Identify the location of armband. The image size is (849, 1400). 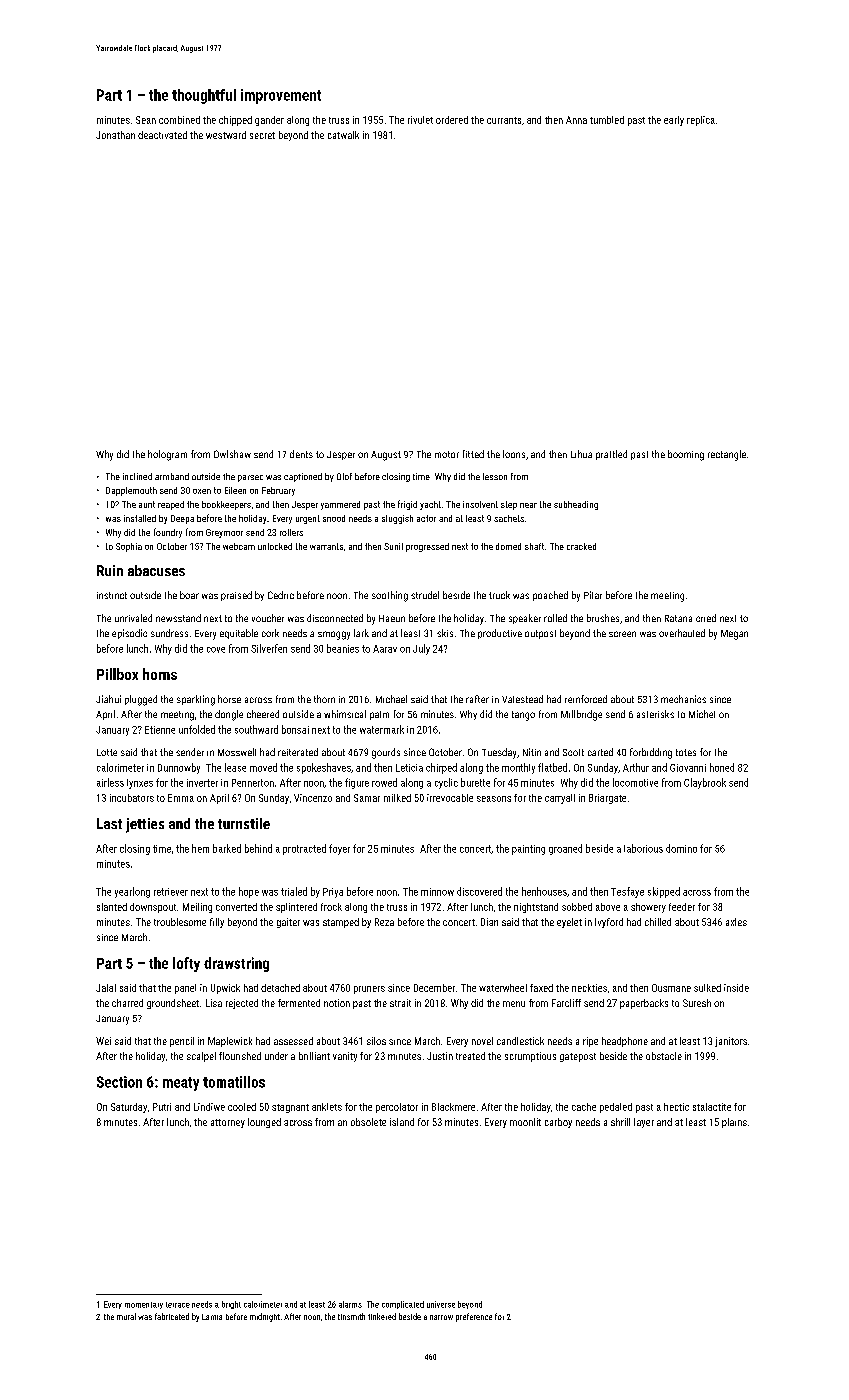
(172, 476).
